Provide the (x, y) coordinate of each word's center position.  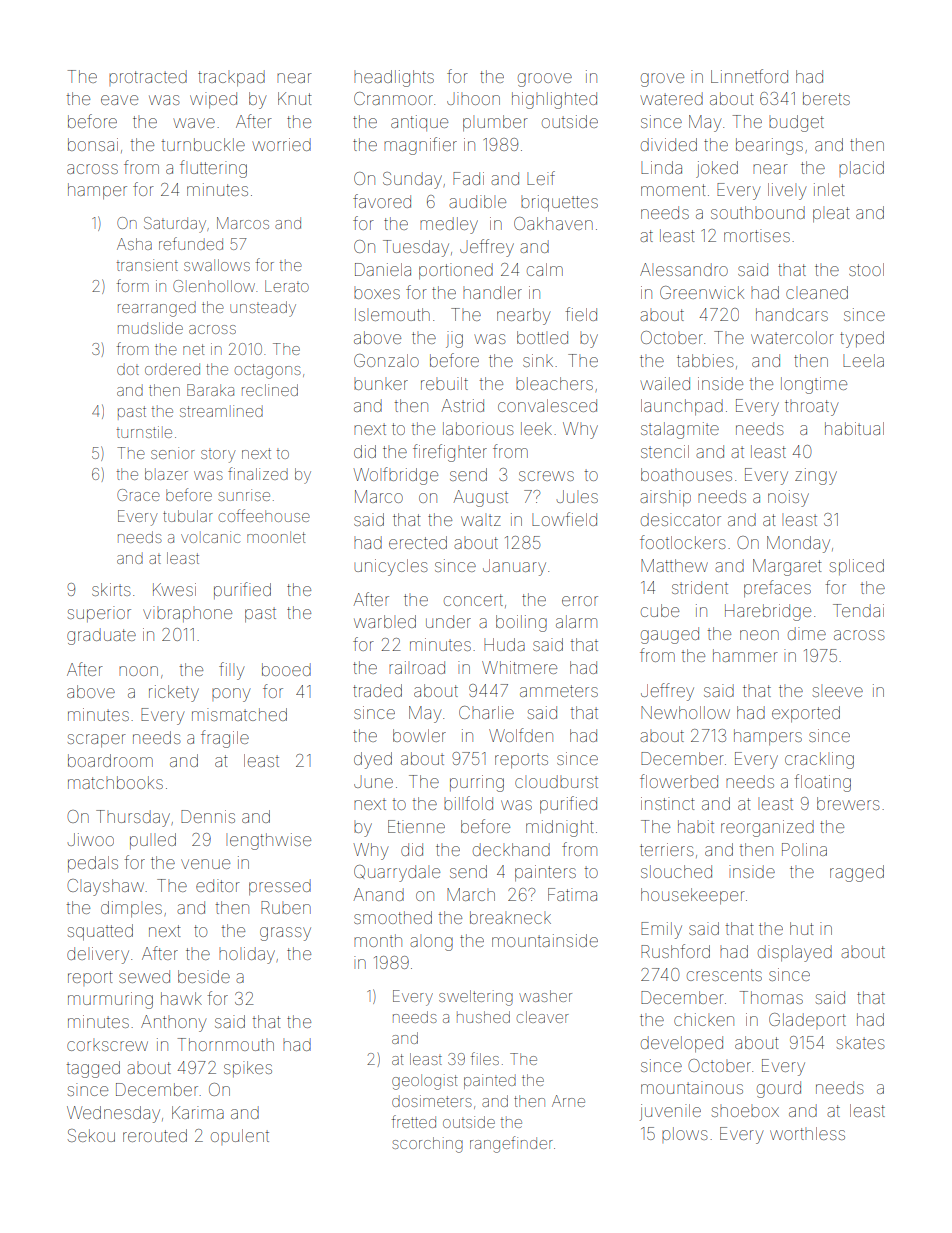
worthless (807, 1133)
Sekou (91, 1135)
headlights (394, 78)
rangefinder (511, 1144)
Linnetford (749, 76)
